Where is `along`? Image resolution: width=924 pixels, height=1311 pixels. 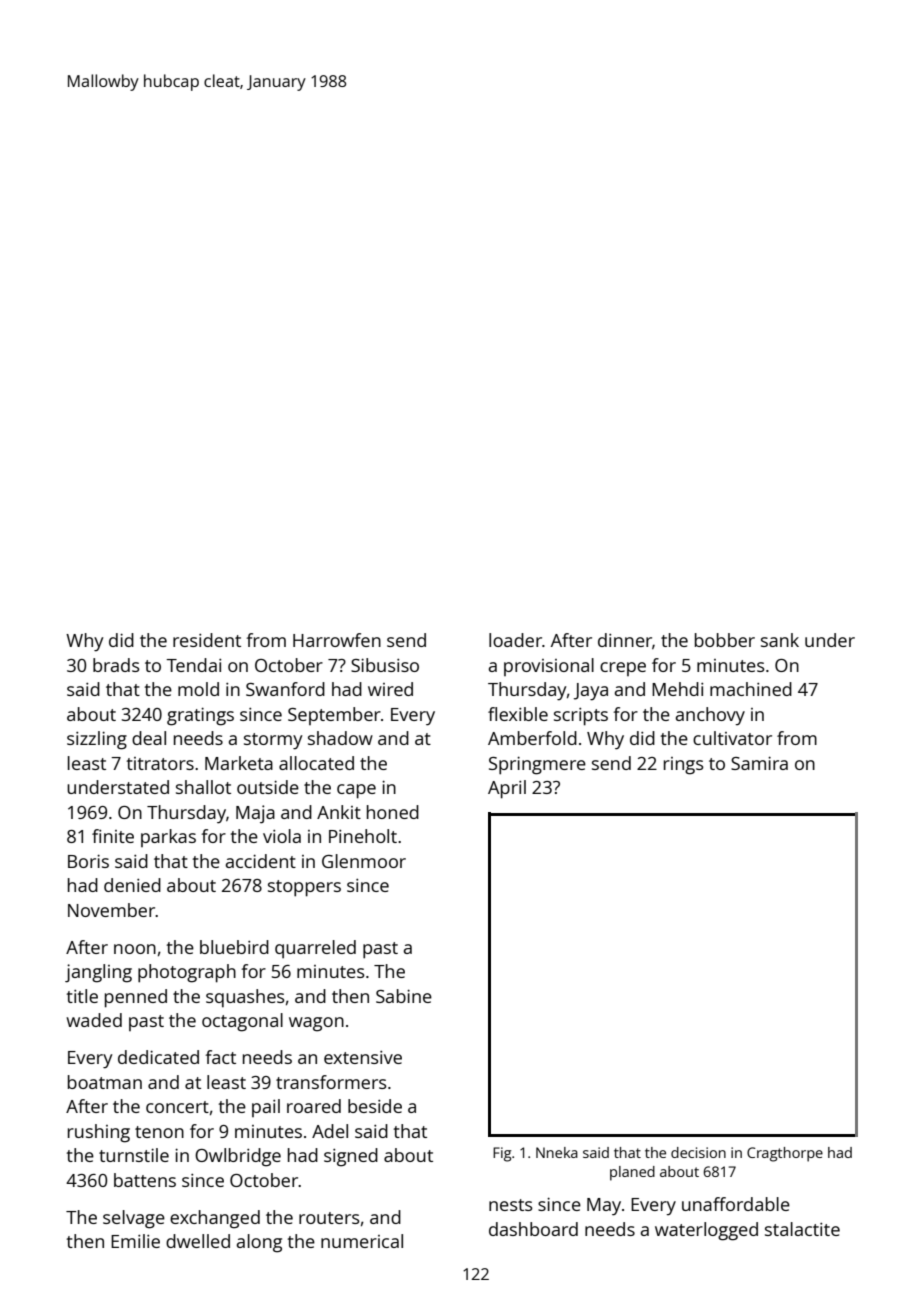 along is located at coordinates (259, 1243).
